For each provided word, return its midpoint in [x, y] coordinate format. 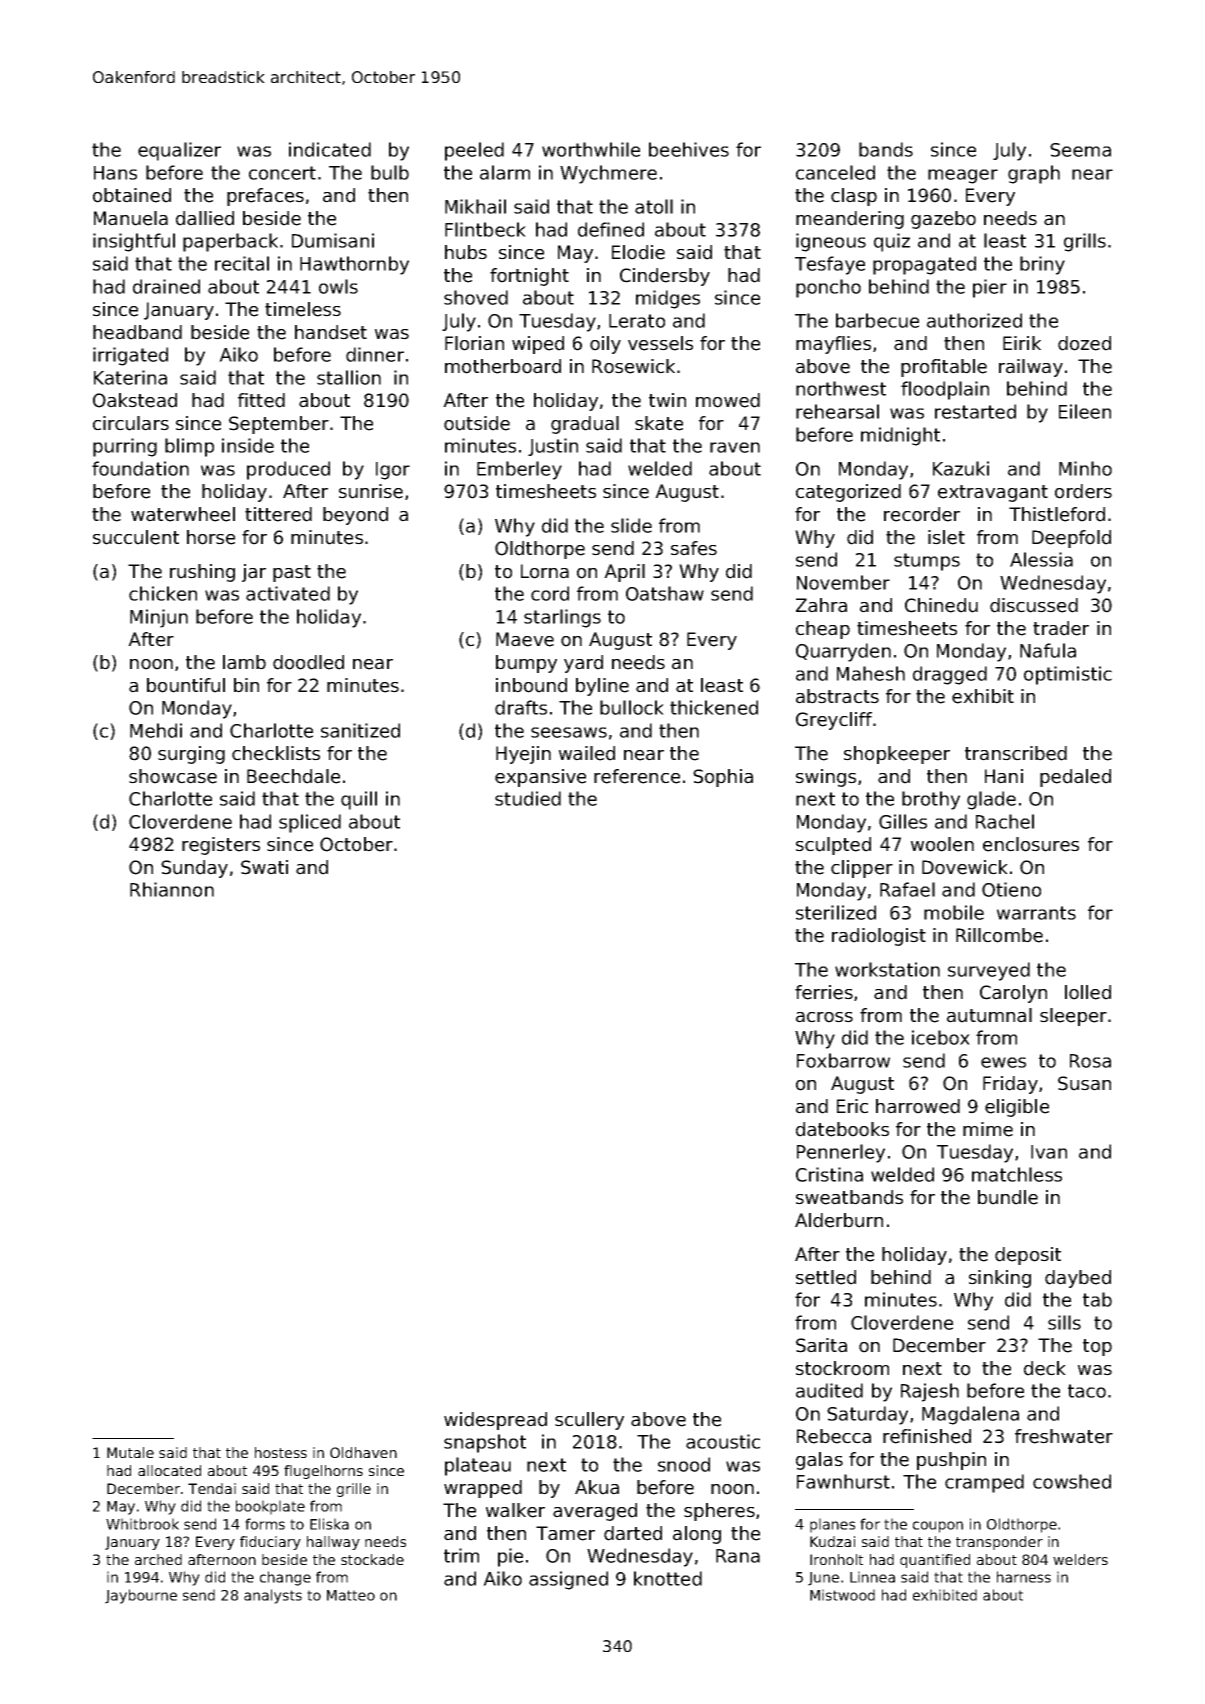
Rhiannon [172, 889]
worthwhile [591, 149]
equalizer [179, 151]
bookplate [270, 1507]
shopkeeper [897, 755]
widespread [495, 1421]
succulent [136, 537]
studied [528, 798]
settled [826, 1277]
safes [694, 548]
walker [515, 1510]
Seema [1080, 150]
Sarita [821, 1345]
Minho [1085, 468]
